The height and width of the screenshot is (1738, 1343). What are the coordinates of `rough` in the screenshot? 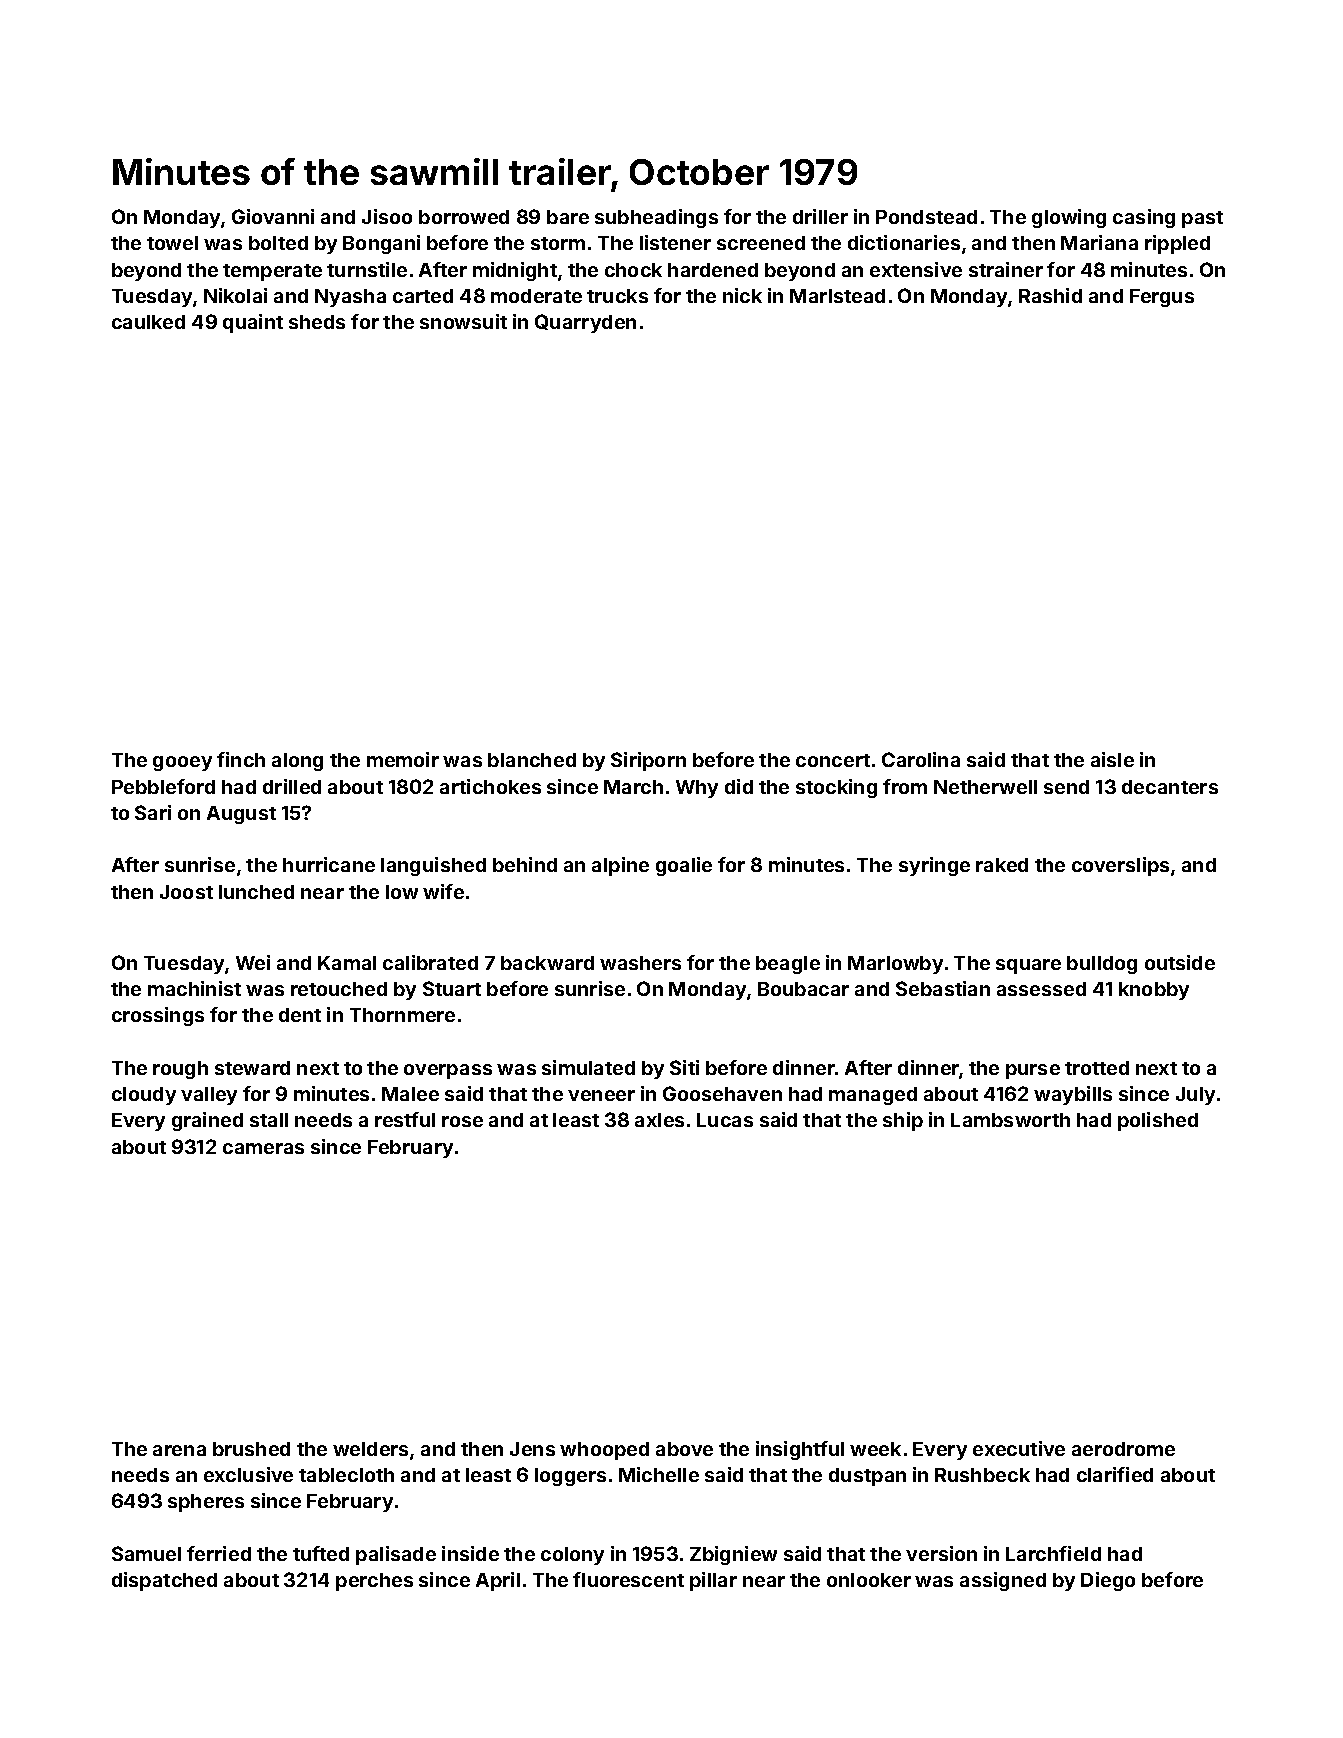 It's located at (180, 1070).
